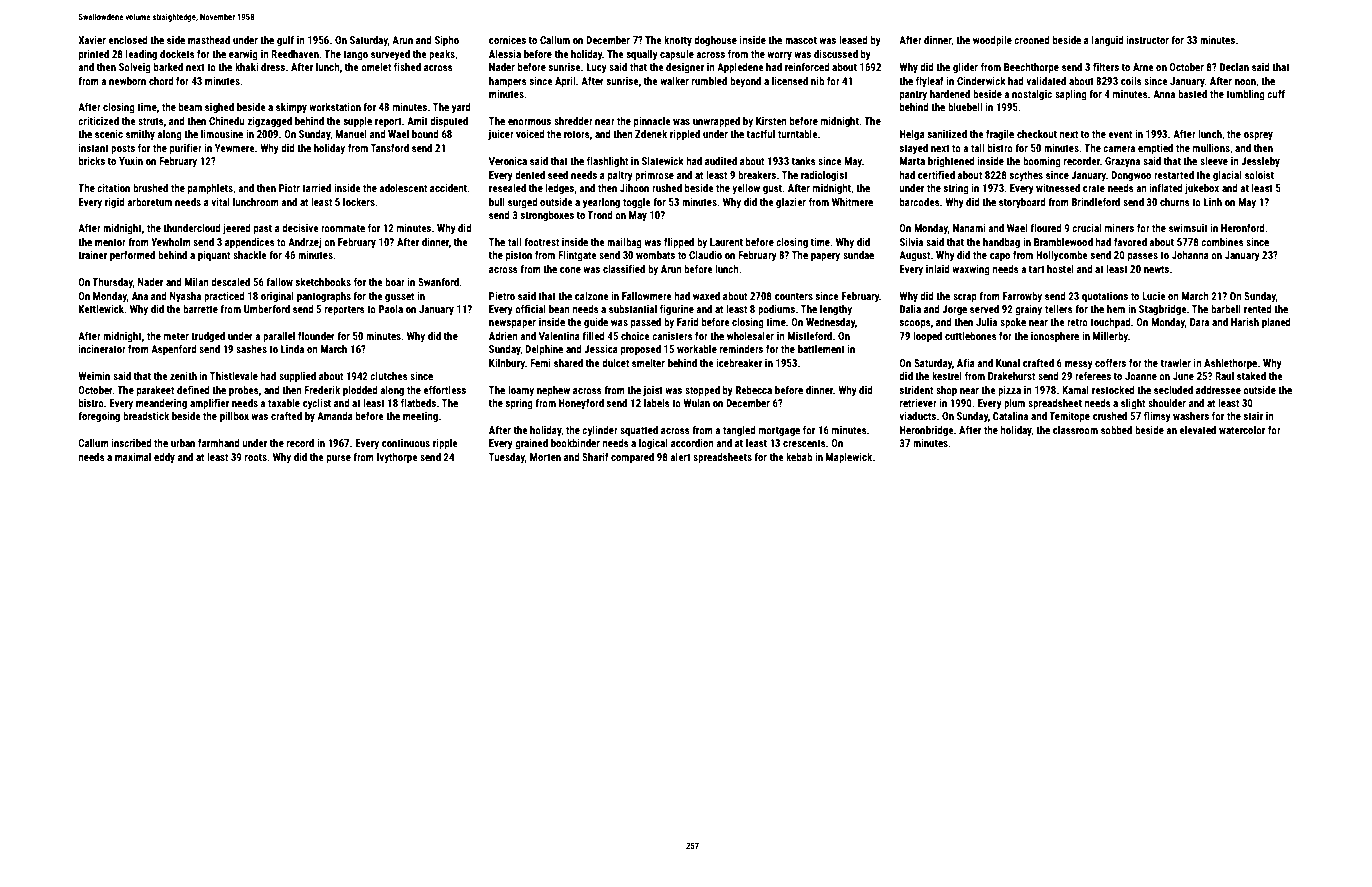  I want to click on string, so click(956, 189).
